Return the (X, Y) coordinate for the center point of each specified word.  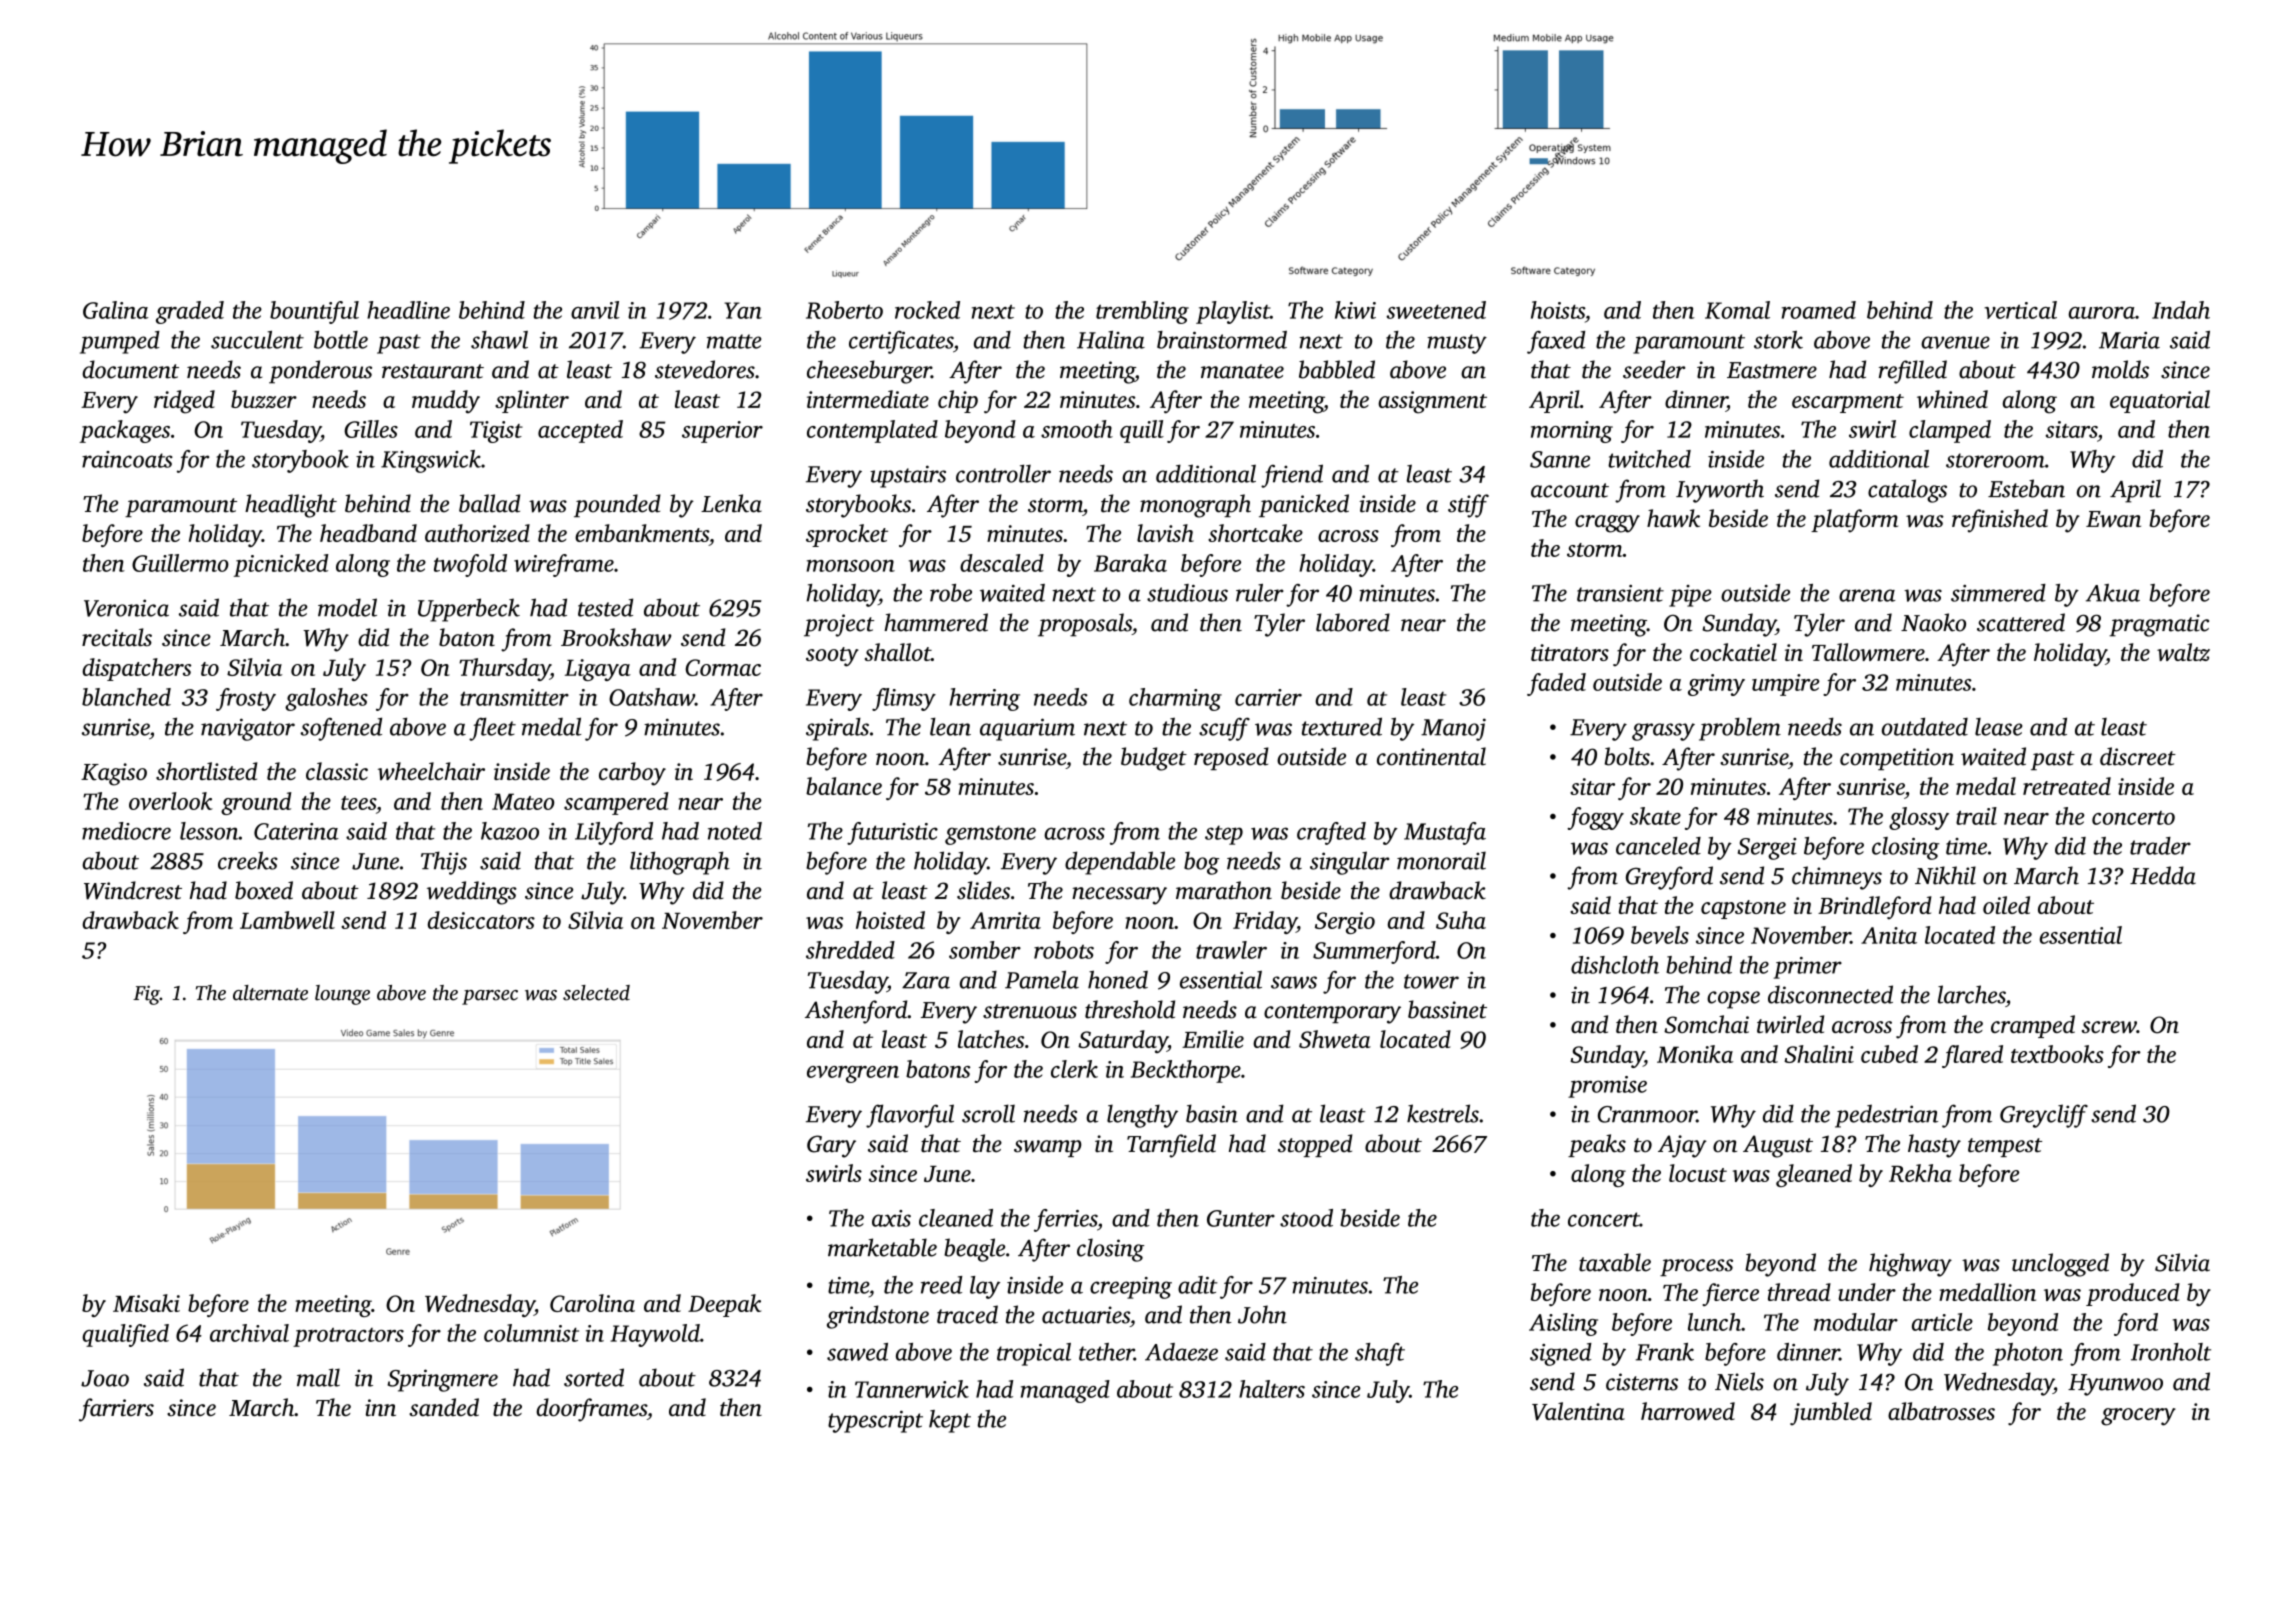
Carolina (592, 1303)
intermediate (868, 399)
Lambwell (287, 920)
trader (2160, 846)
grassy (1663, 732)
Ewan (2113, 519)
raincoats (127, 459)
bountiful (314, 312)
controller (1003, 473)
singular (1349, 863)
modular (1856, 1322)
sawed (857, 1352)
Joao (105, 1378)
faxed (1556, 342)
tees (358, 803)
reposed (1231, 758)
